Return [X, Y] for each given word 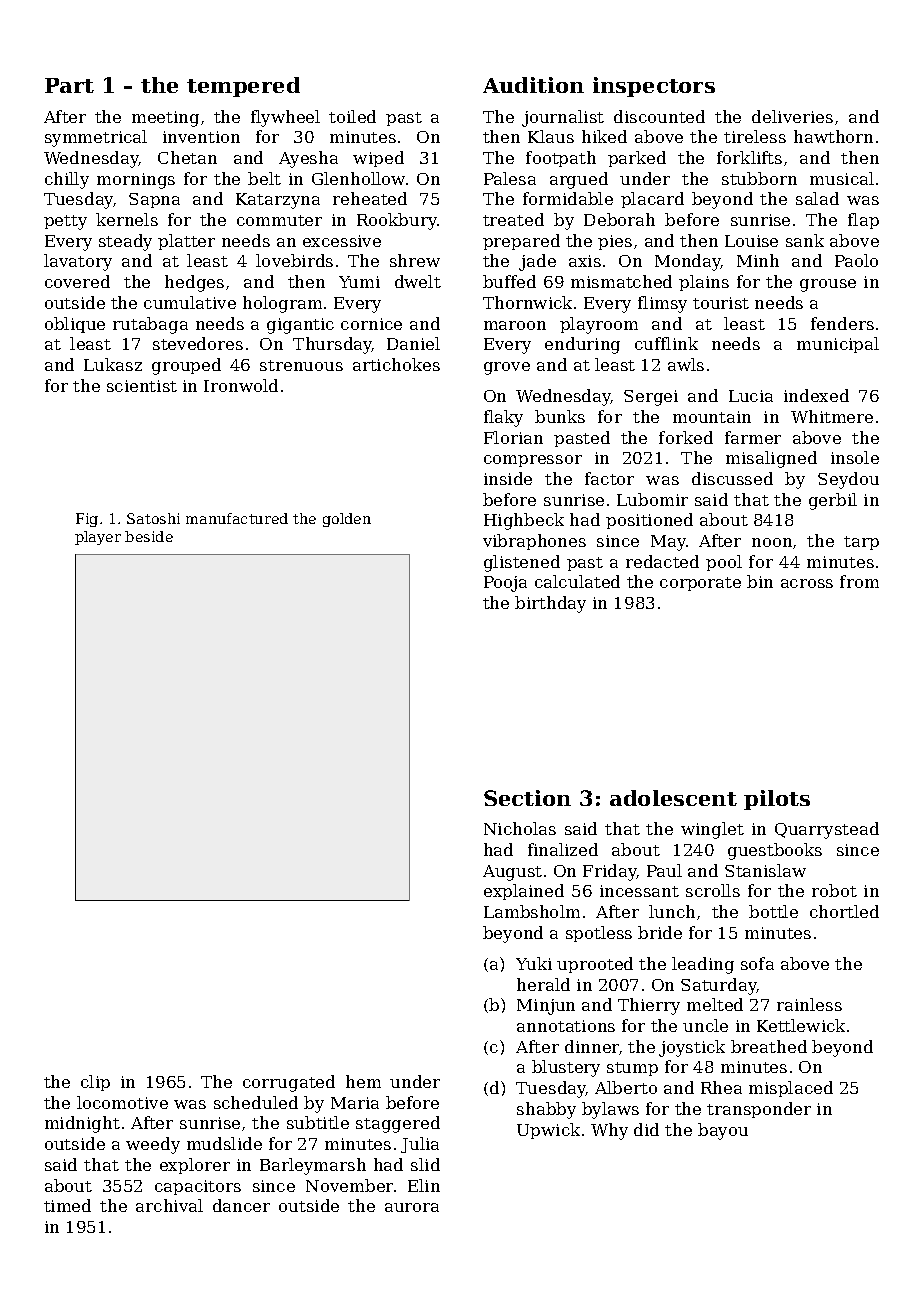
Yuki [534, 963]
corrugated [289, 1083]
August [512, 873]
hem [363, 1081]
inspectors [654, 87]
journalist [563, 118]
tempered [243, 87]
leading [703, 965]
